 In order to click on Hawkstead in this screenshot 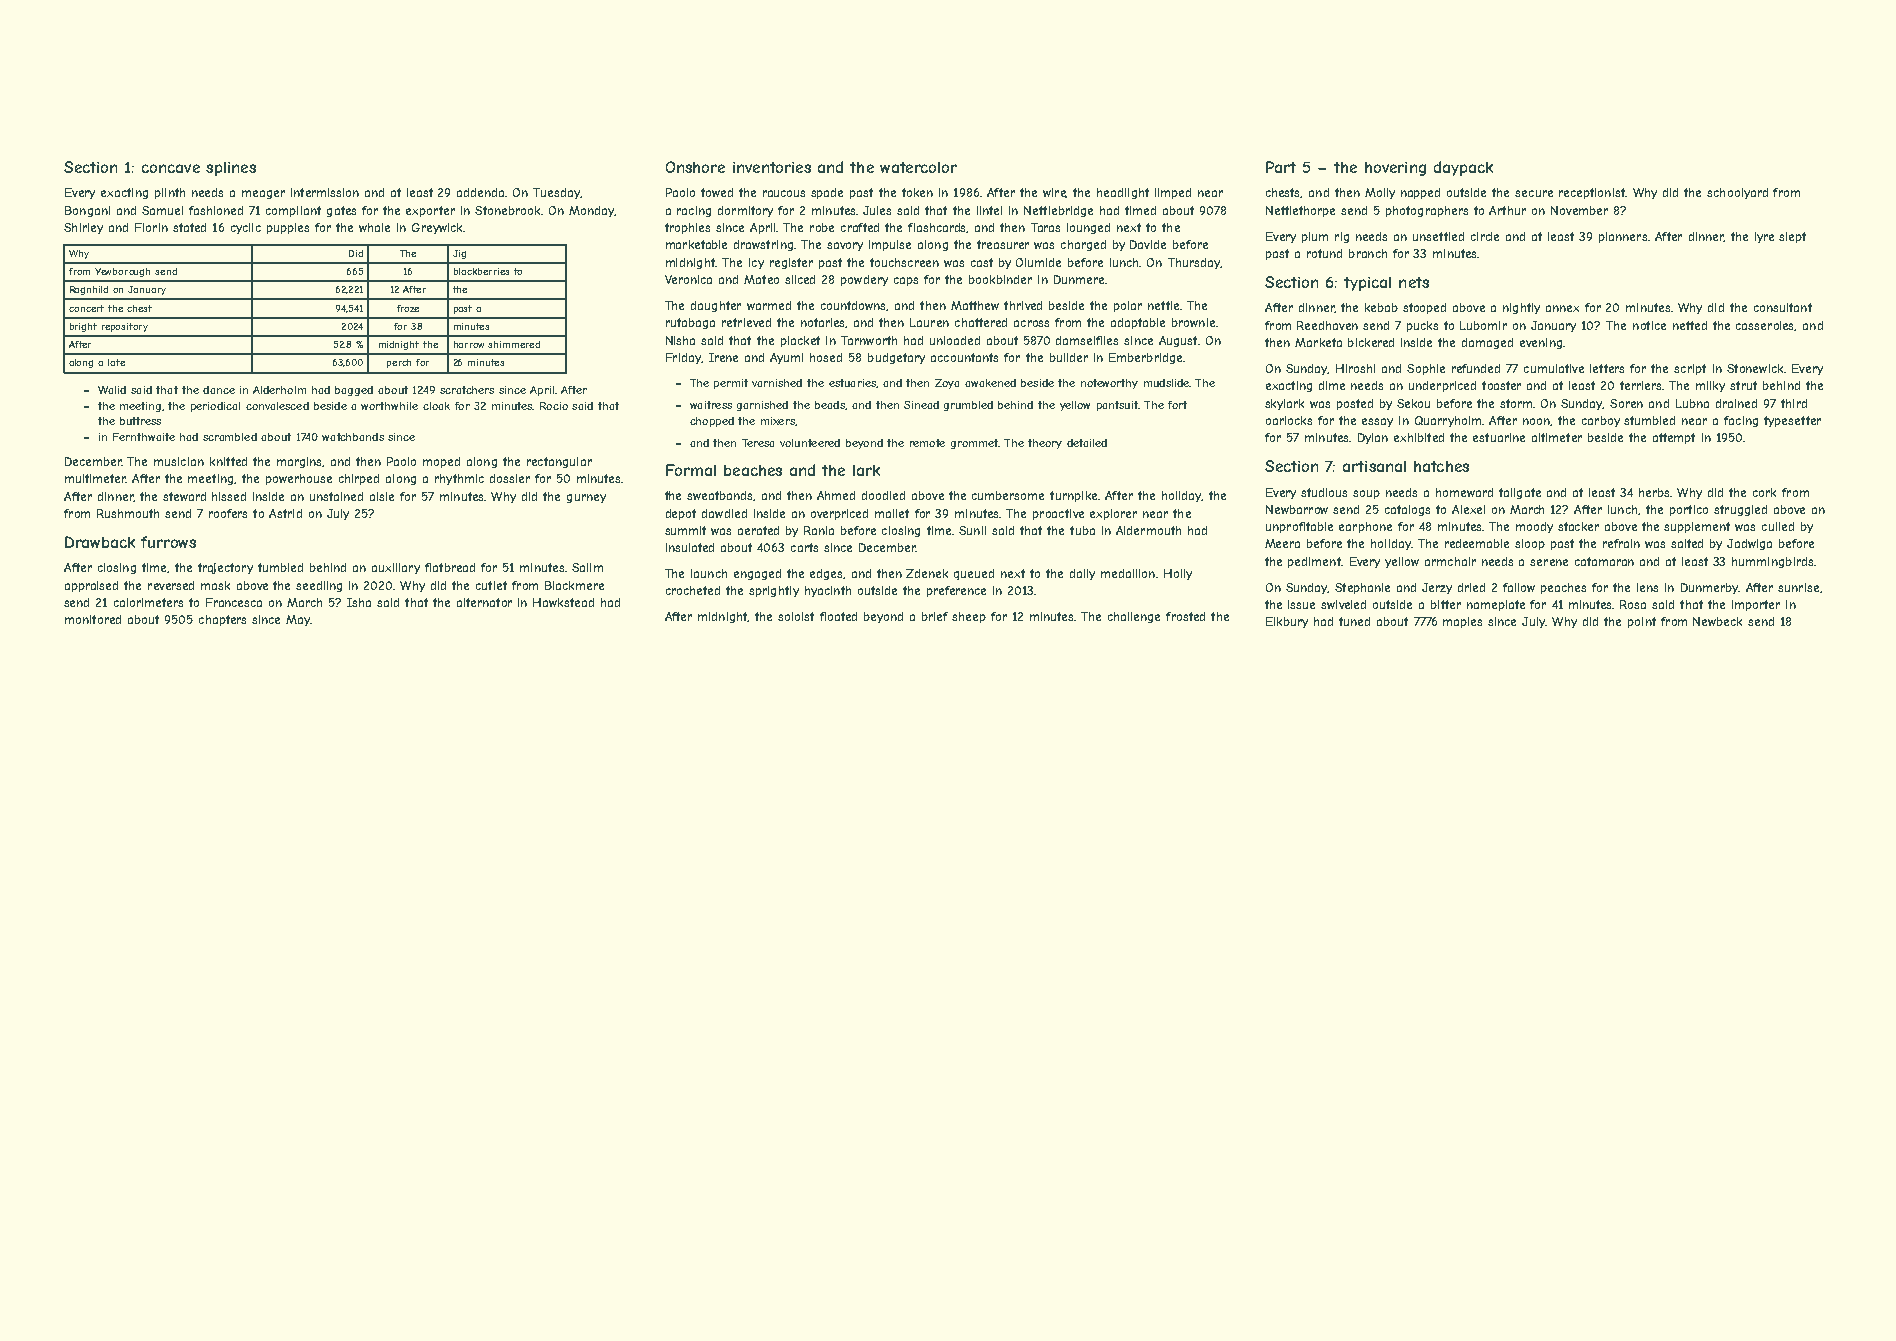, I will do `click(563, 602)`.
